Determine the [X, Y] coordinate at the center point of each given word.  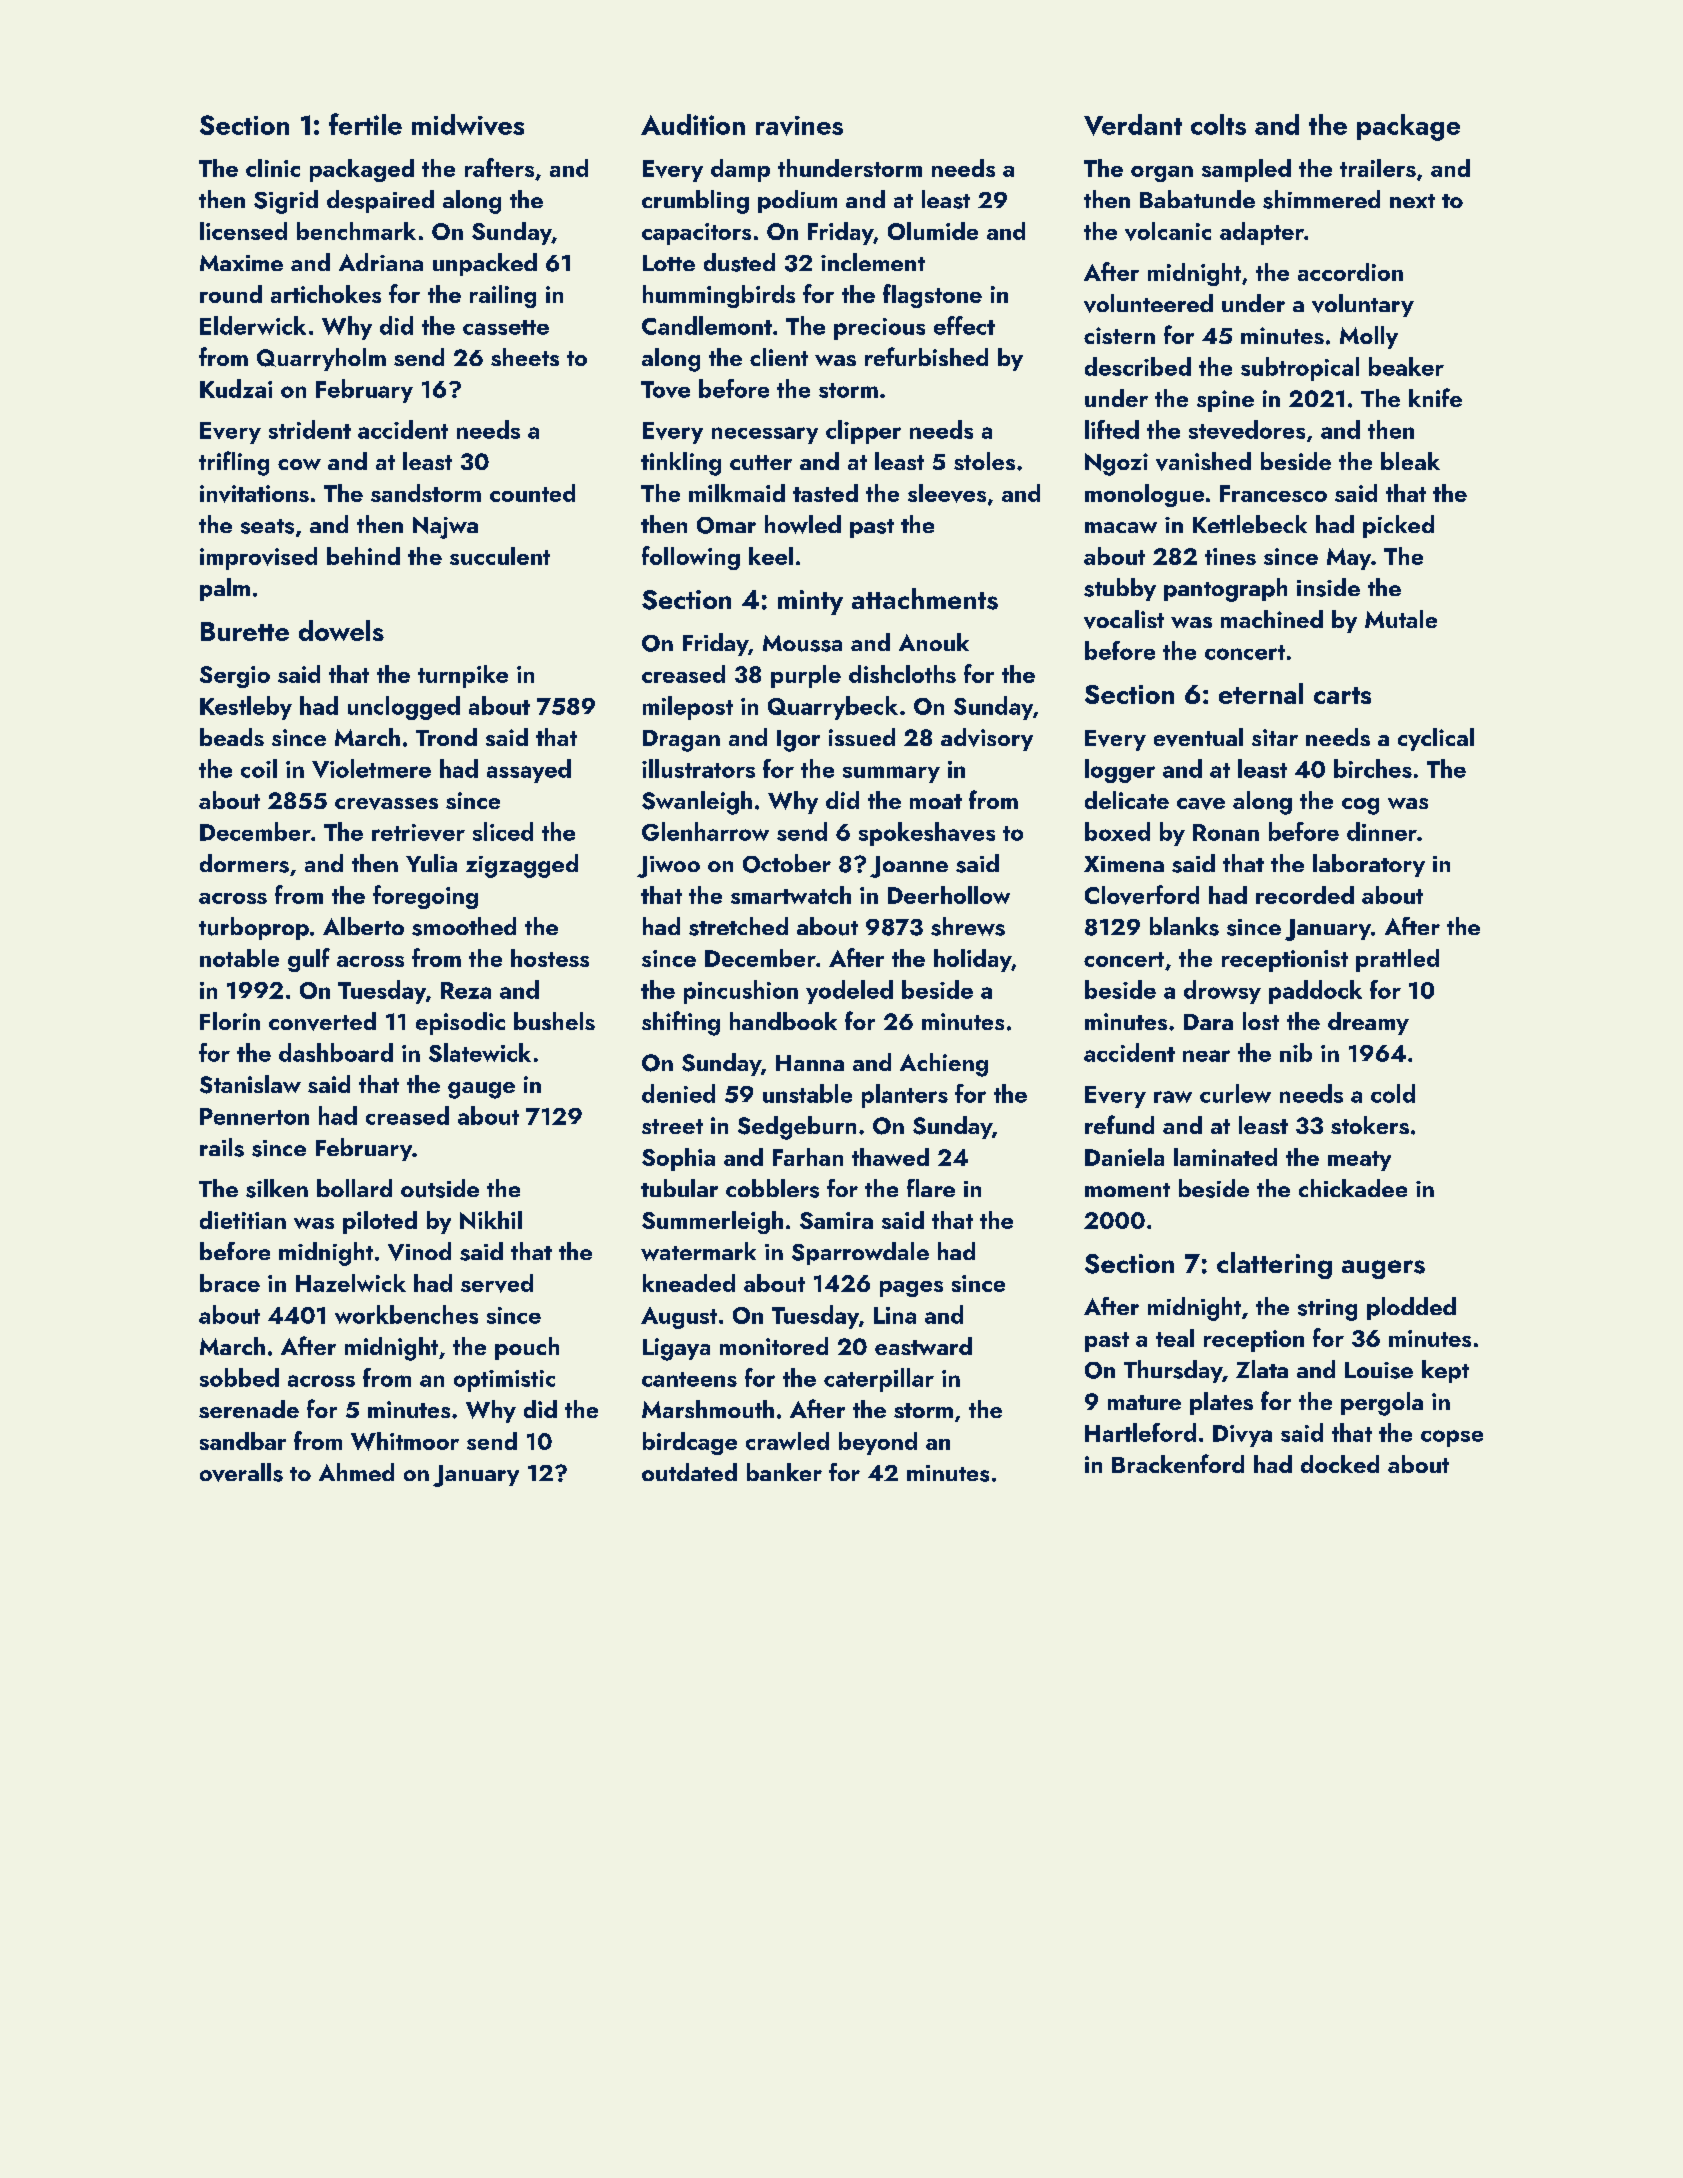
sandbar [243, 1441]
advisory [987, 739]
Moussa [802, 643]
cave [1201, 804]
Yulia [431, 863]
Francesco [1273, 493]
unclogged [404, 708]
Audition [693, 124]
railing [503, 296]
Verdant [1133, 125]
